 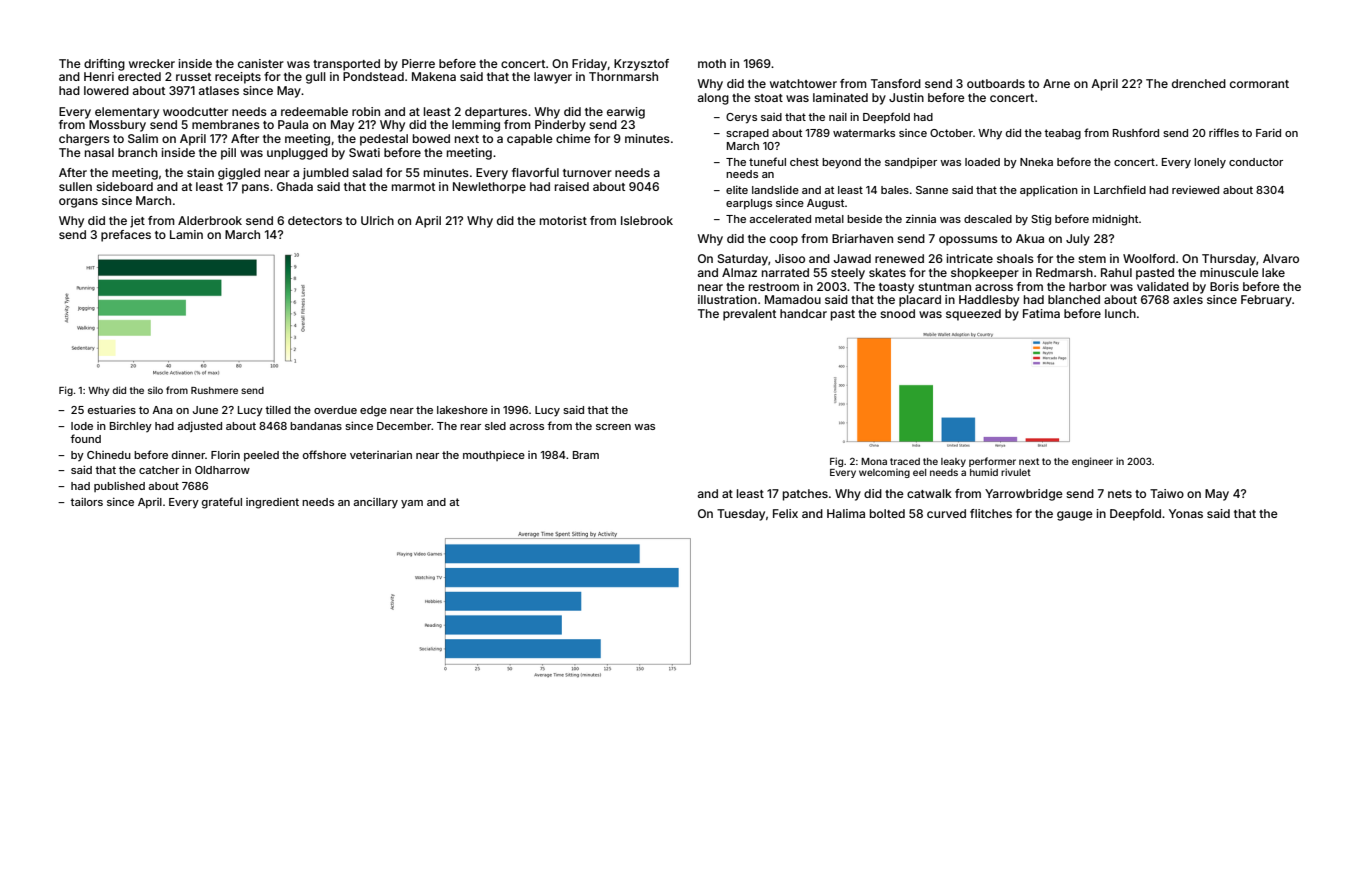 I want to click on overdue, so click(x=335, y=410).
